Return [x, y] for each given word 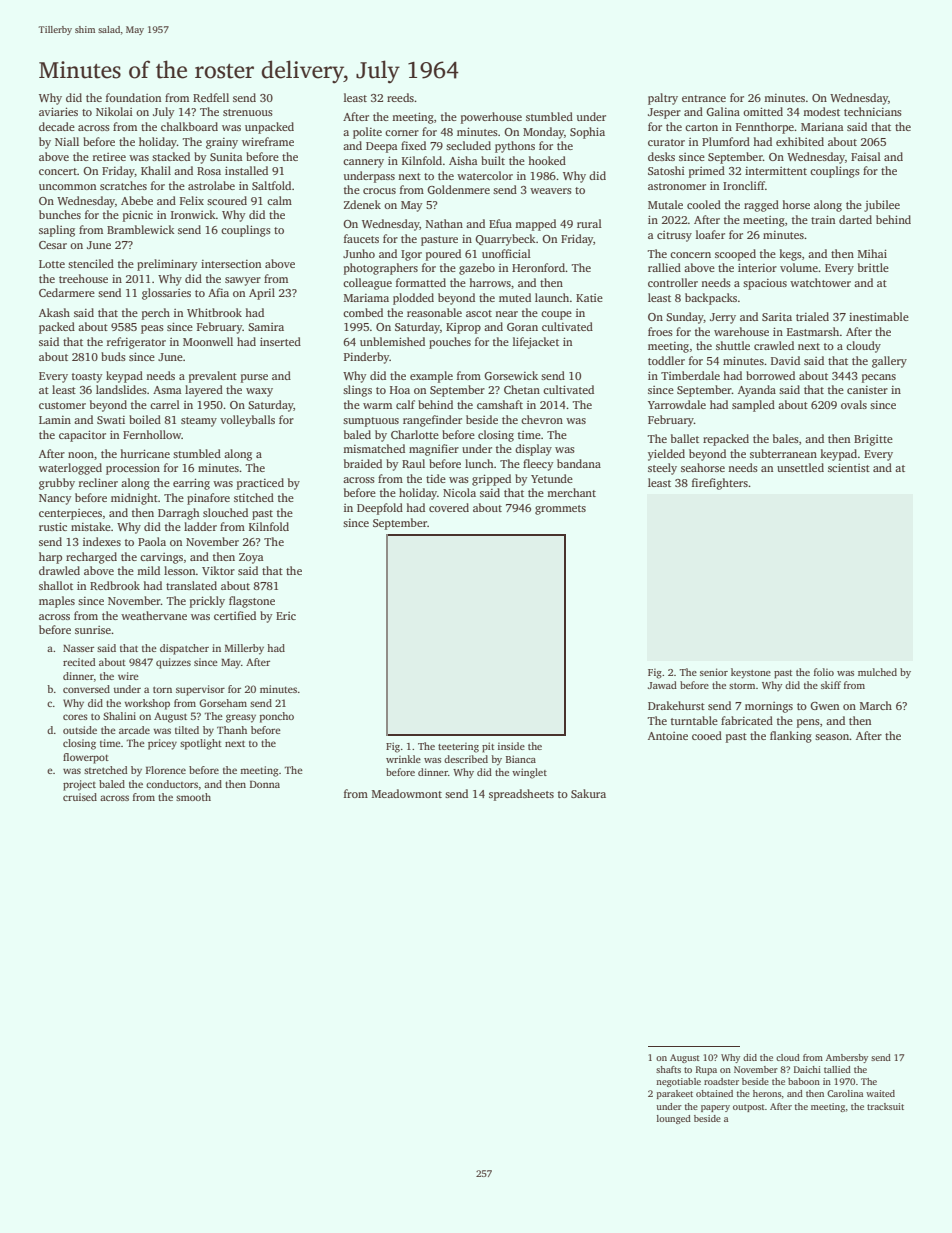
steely [662, 469]
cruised [80, 797]
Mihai [872, 253]
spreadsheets [521, 795]
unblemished [392, 341]
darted [855, 219]
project [79, 785]
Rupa [706, 1070]
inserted [280, 341]
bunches [60, 214]
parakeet [675, 1094]
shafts [668, 1069]
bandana [579, 463]
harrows [490, 282]
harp [50, 558]
